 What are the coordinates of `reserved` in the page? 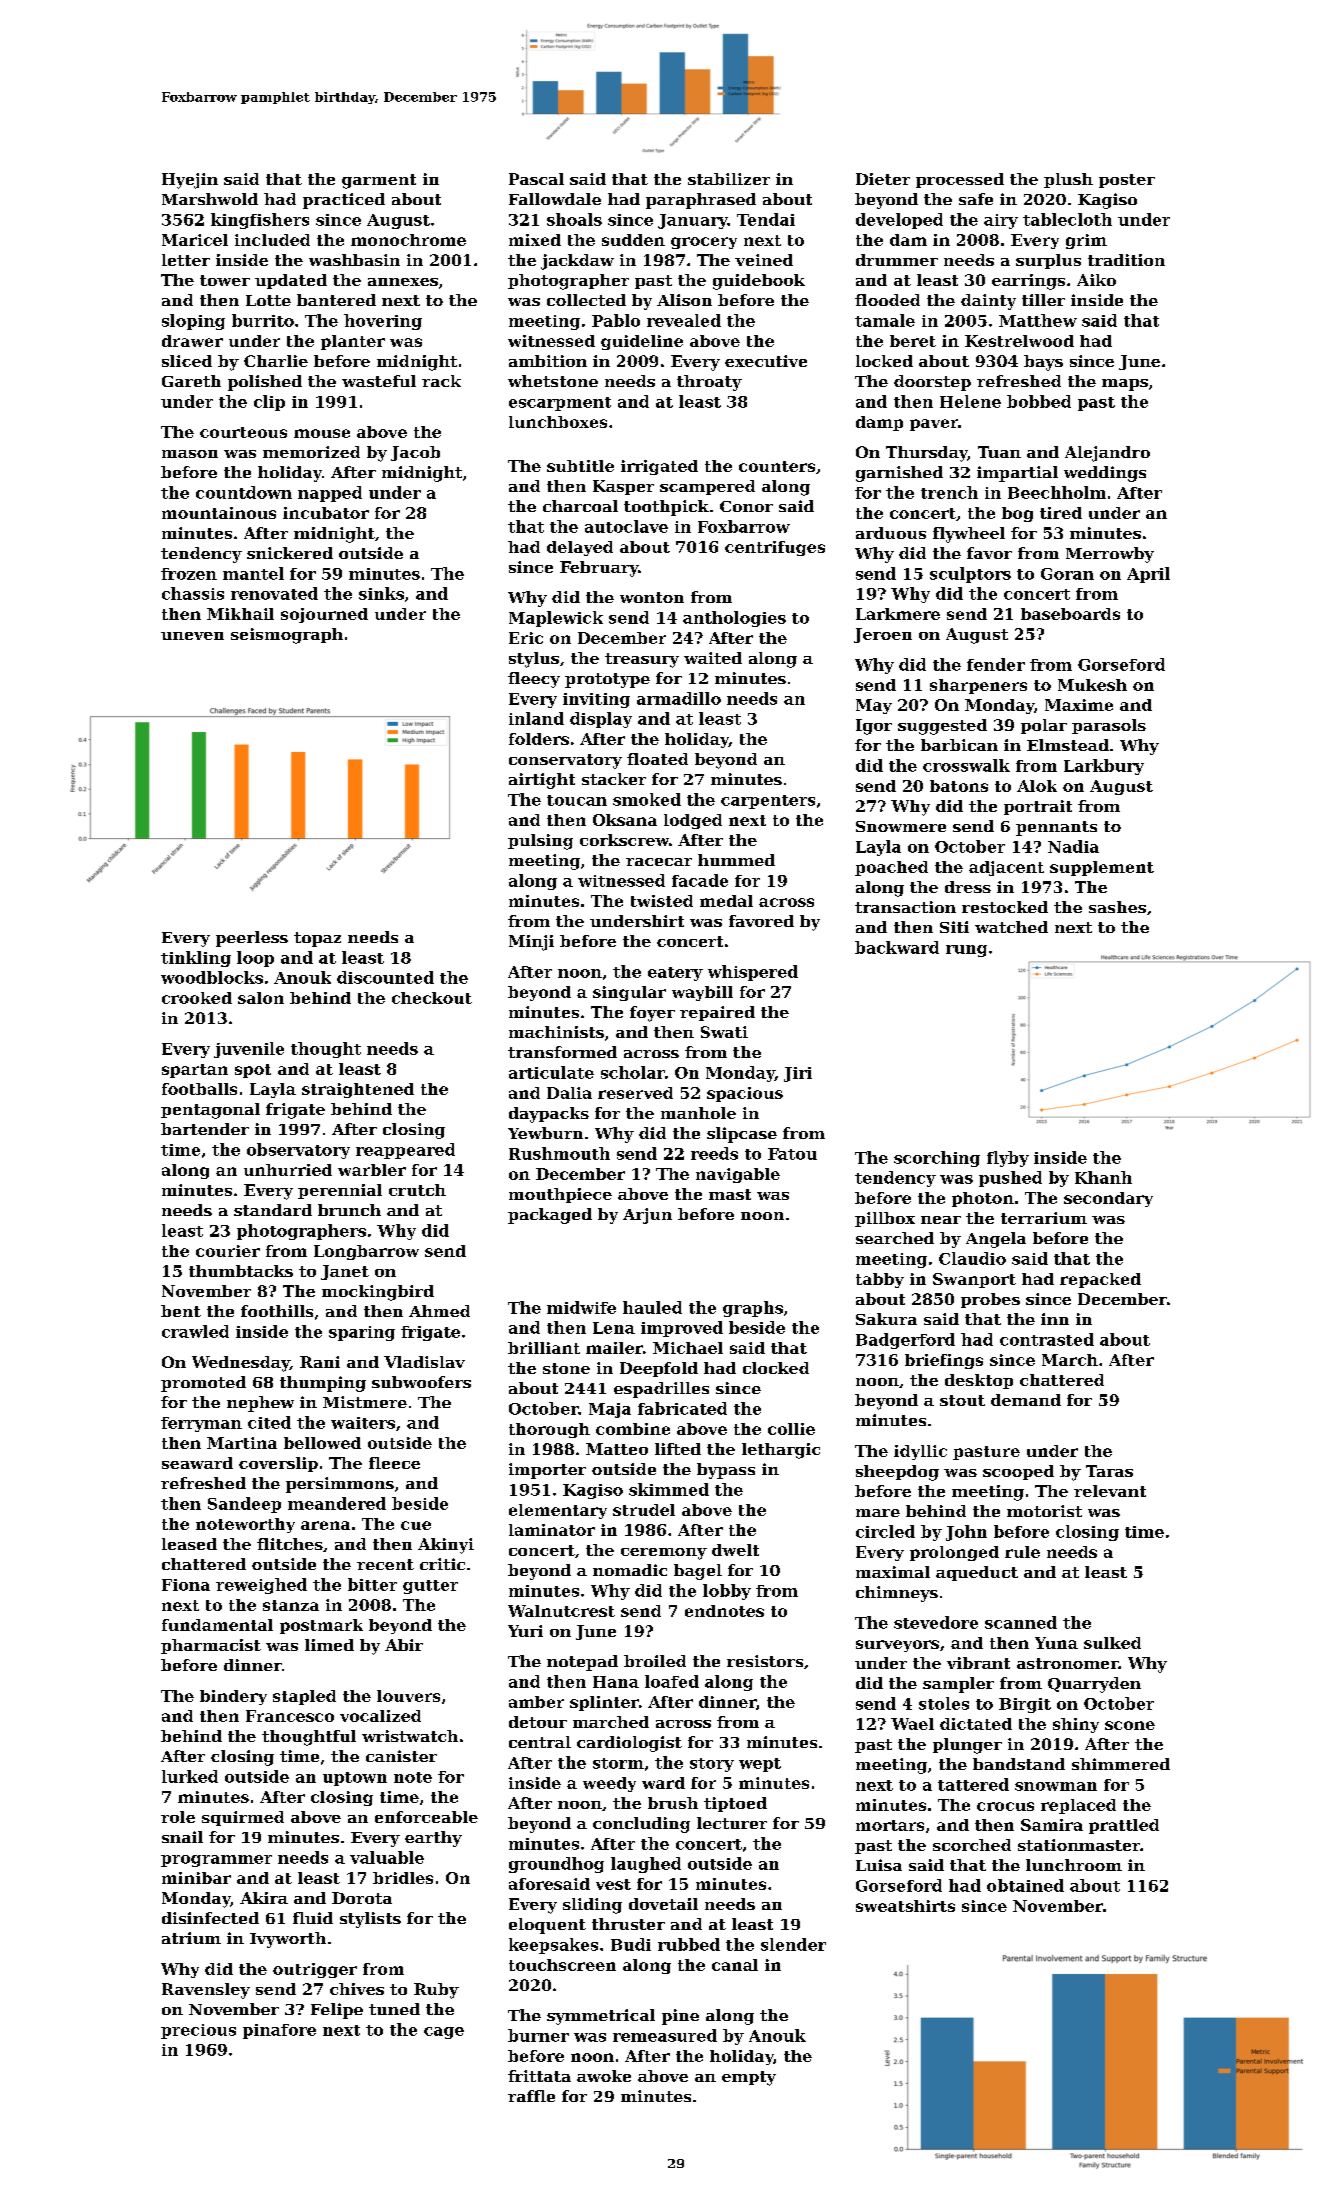 It's located at (635, 1093).
